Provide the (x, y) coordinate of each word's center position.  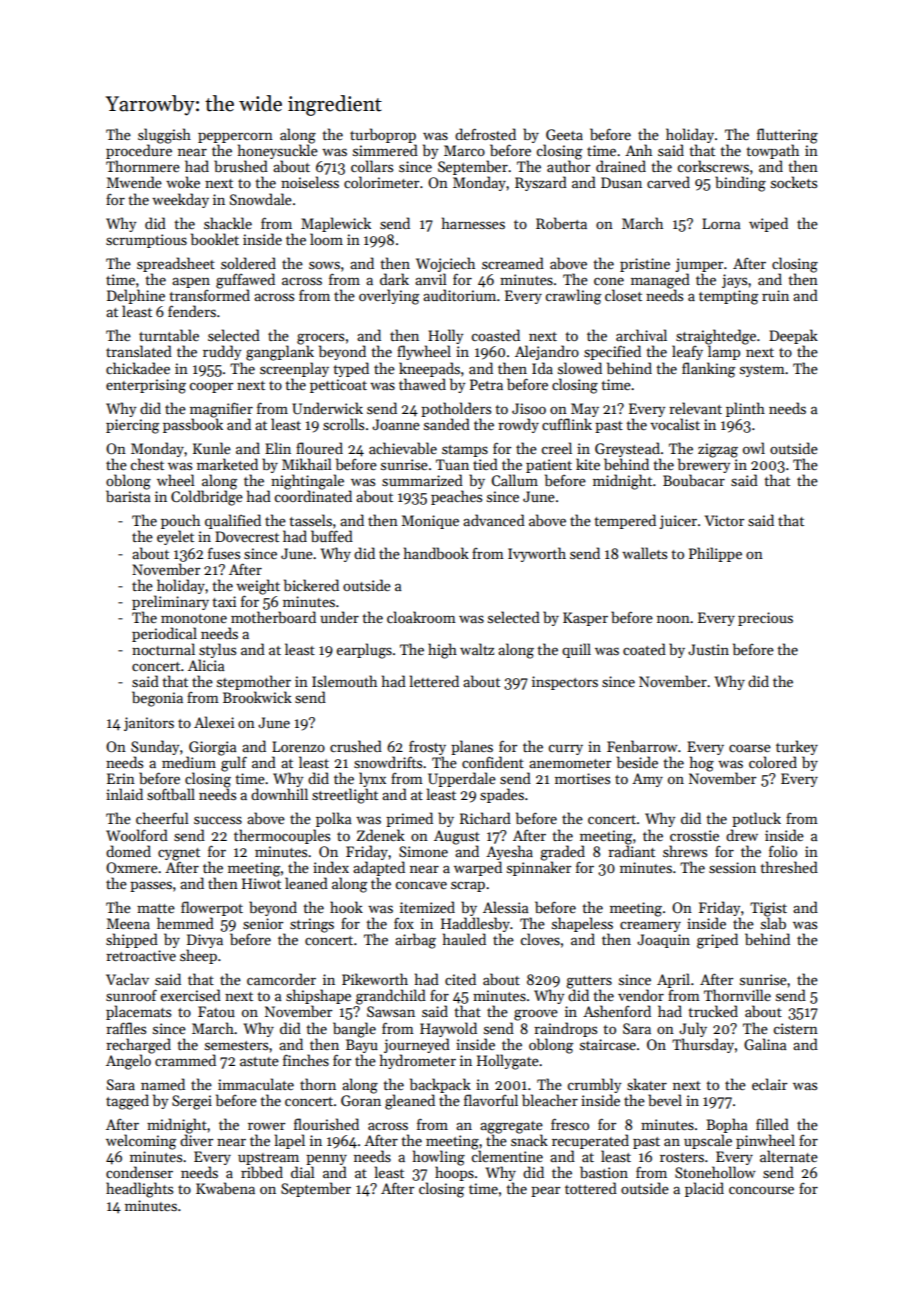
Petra (486, 384)
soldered (248, 263)
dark (394, 279)
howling (439, 1158)
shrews (685, 851)
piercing (132, 426)
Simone (423, 851)
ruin (775, 295)
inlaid (124, 794)
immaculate (256, 1084)
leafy (687, 352)
